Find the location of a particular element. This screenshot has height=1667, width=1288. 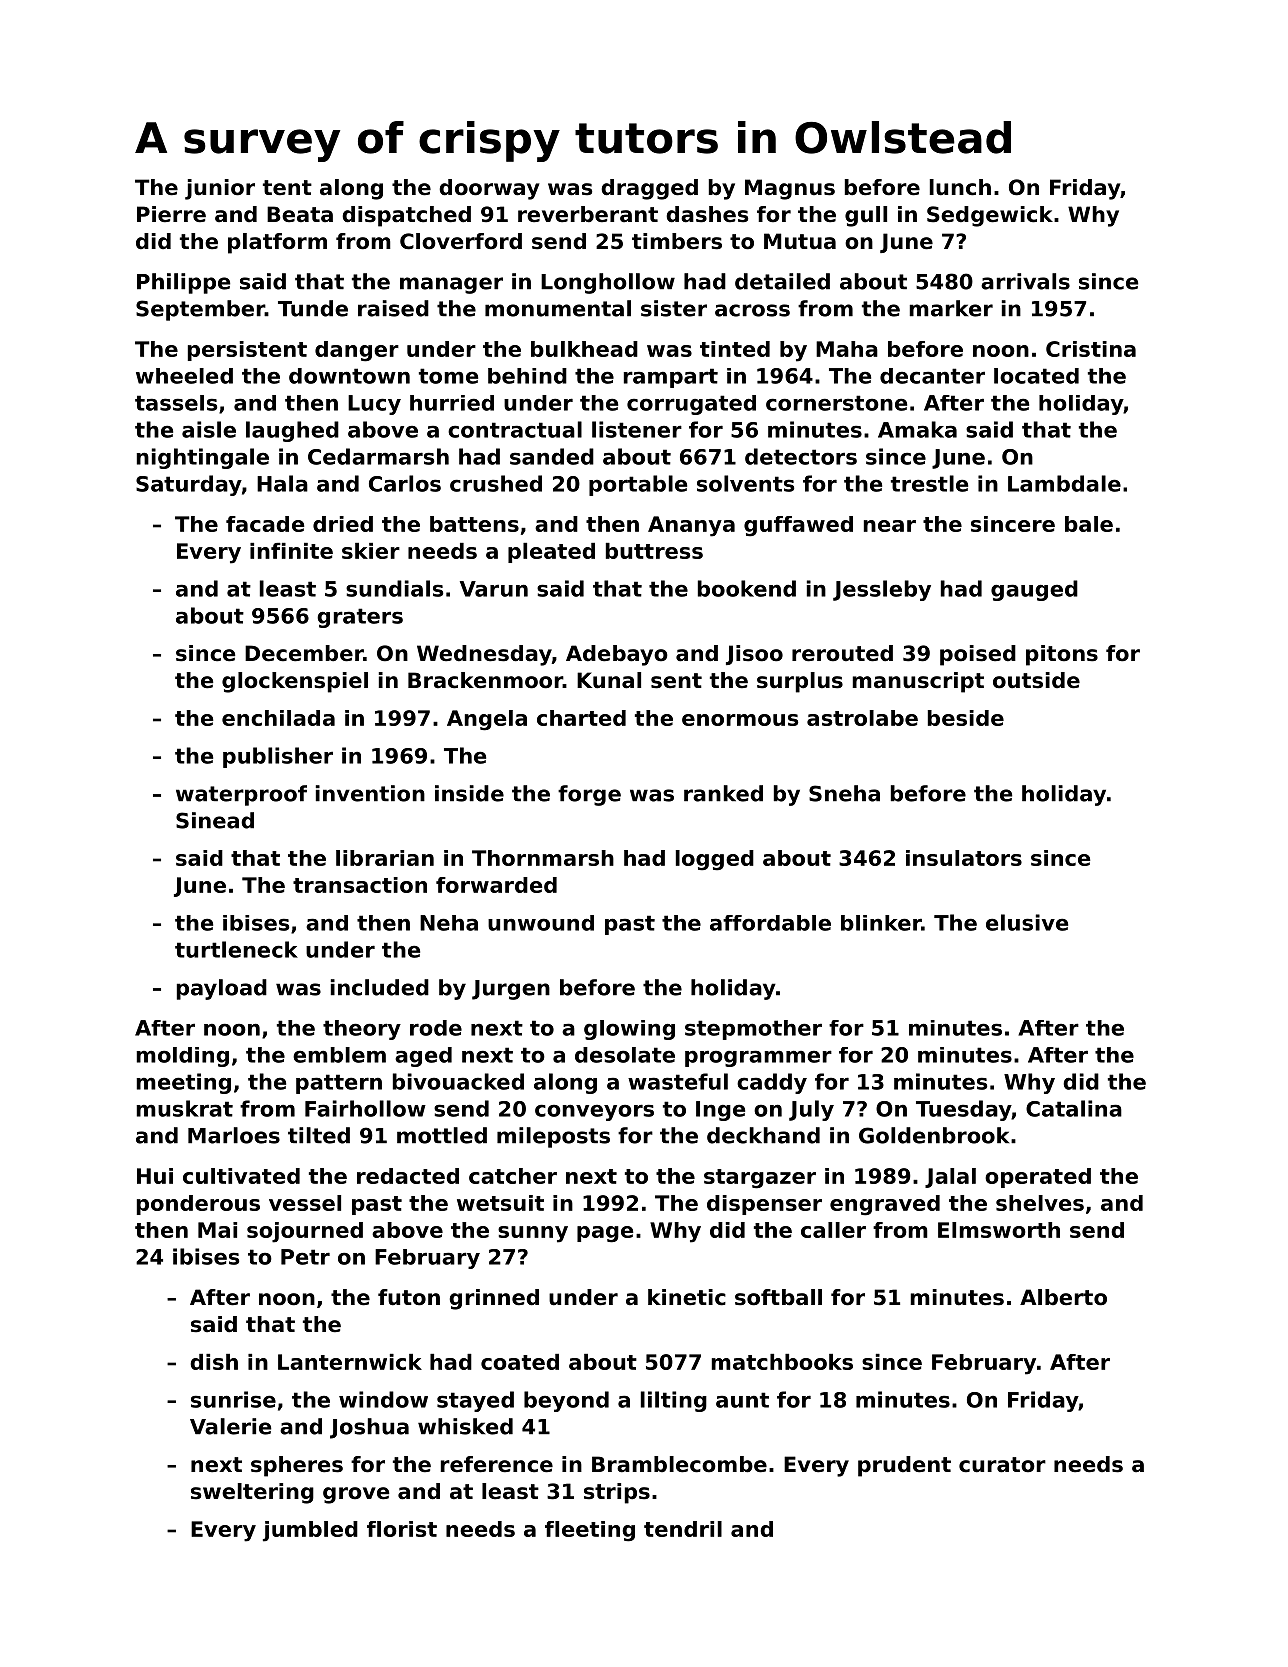

forwarded is located at coordinates (496, 885).
